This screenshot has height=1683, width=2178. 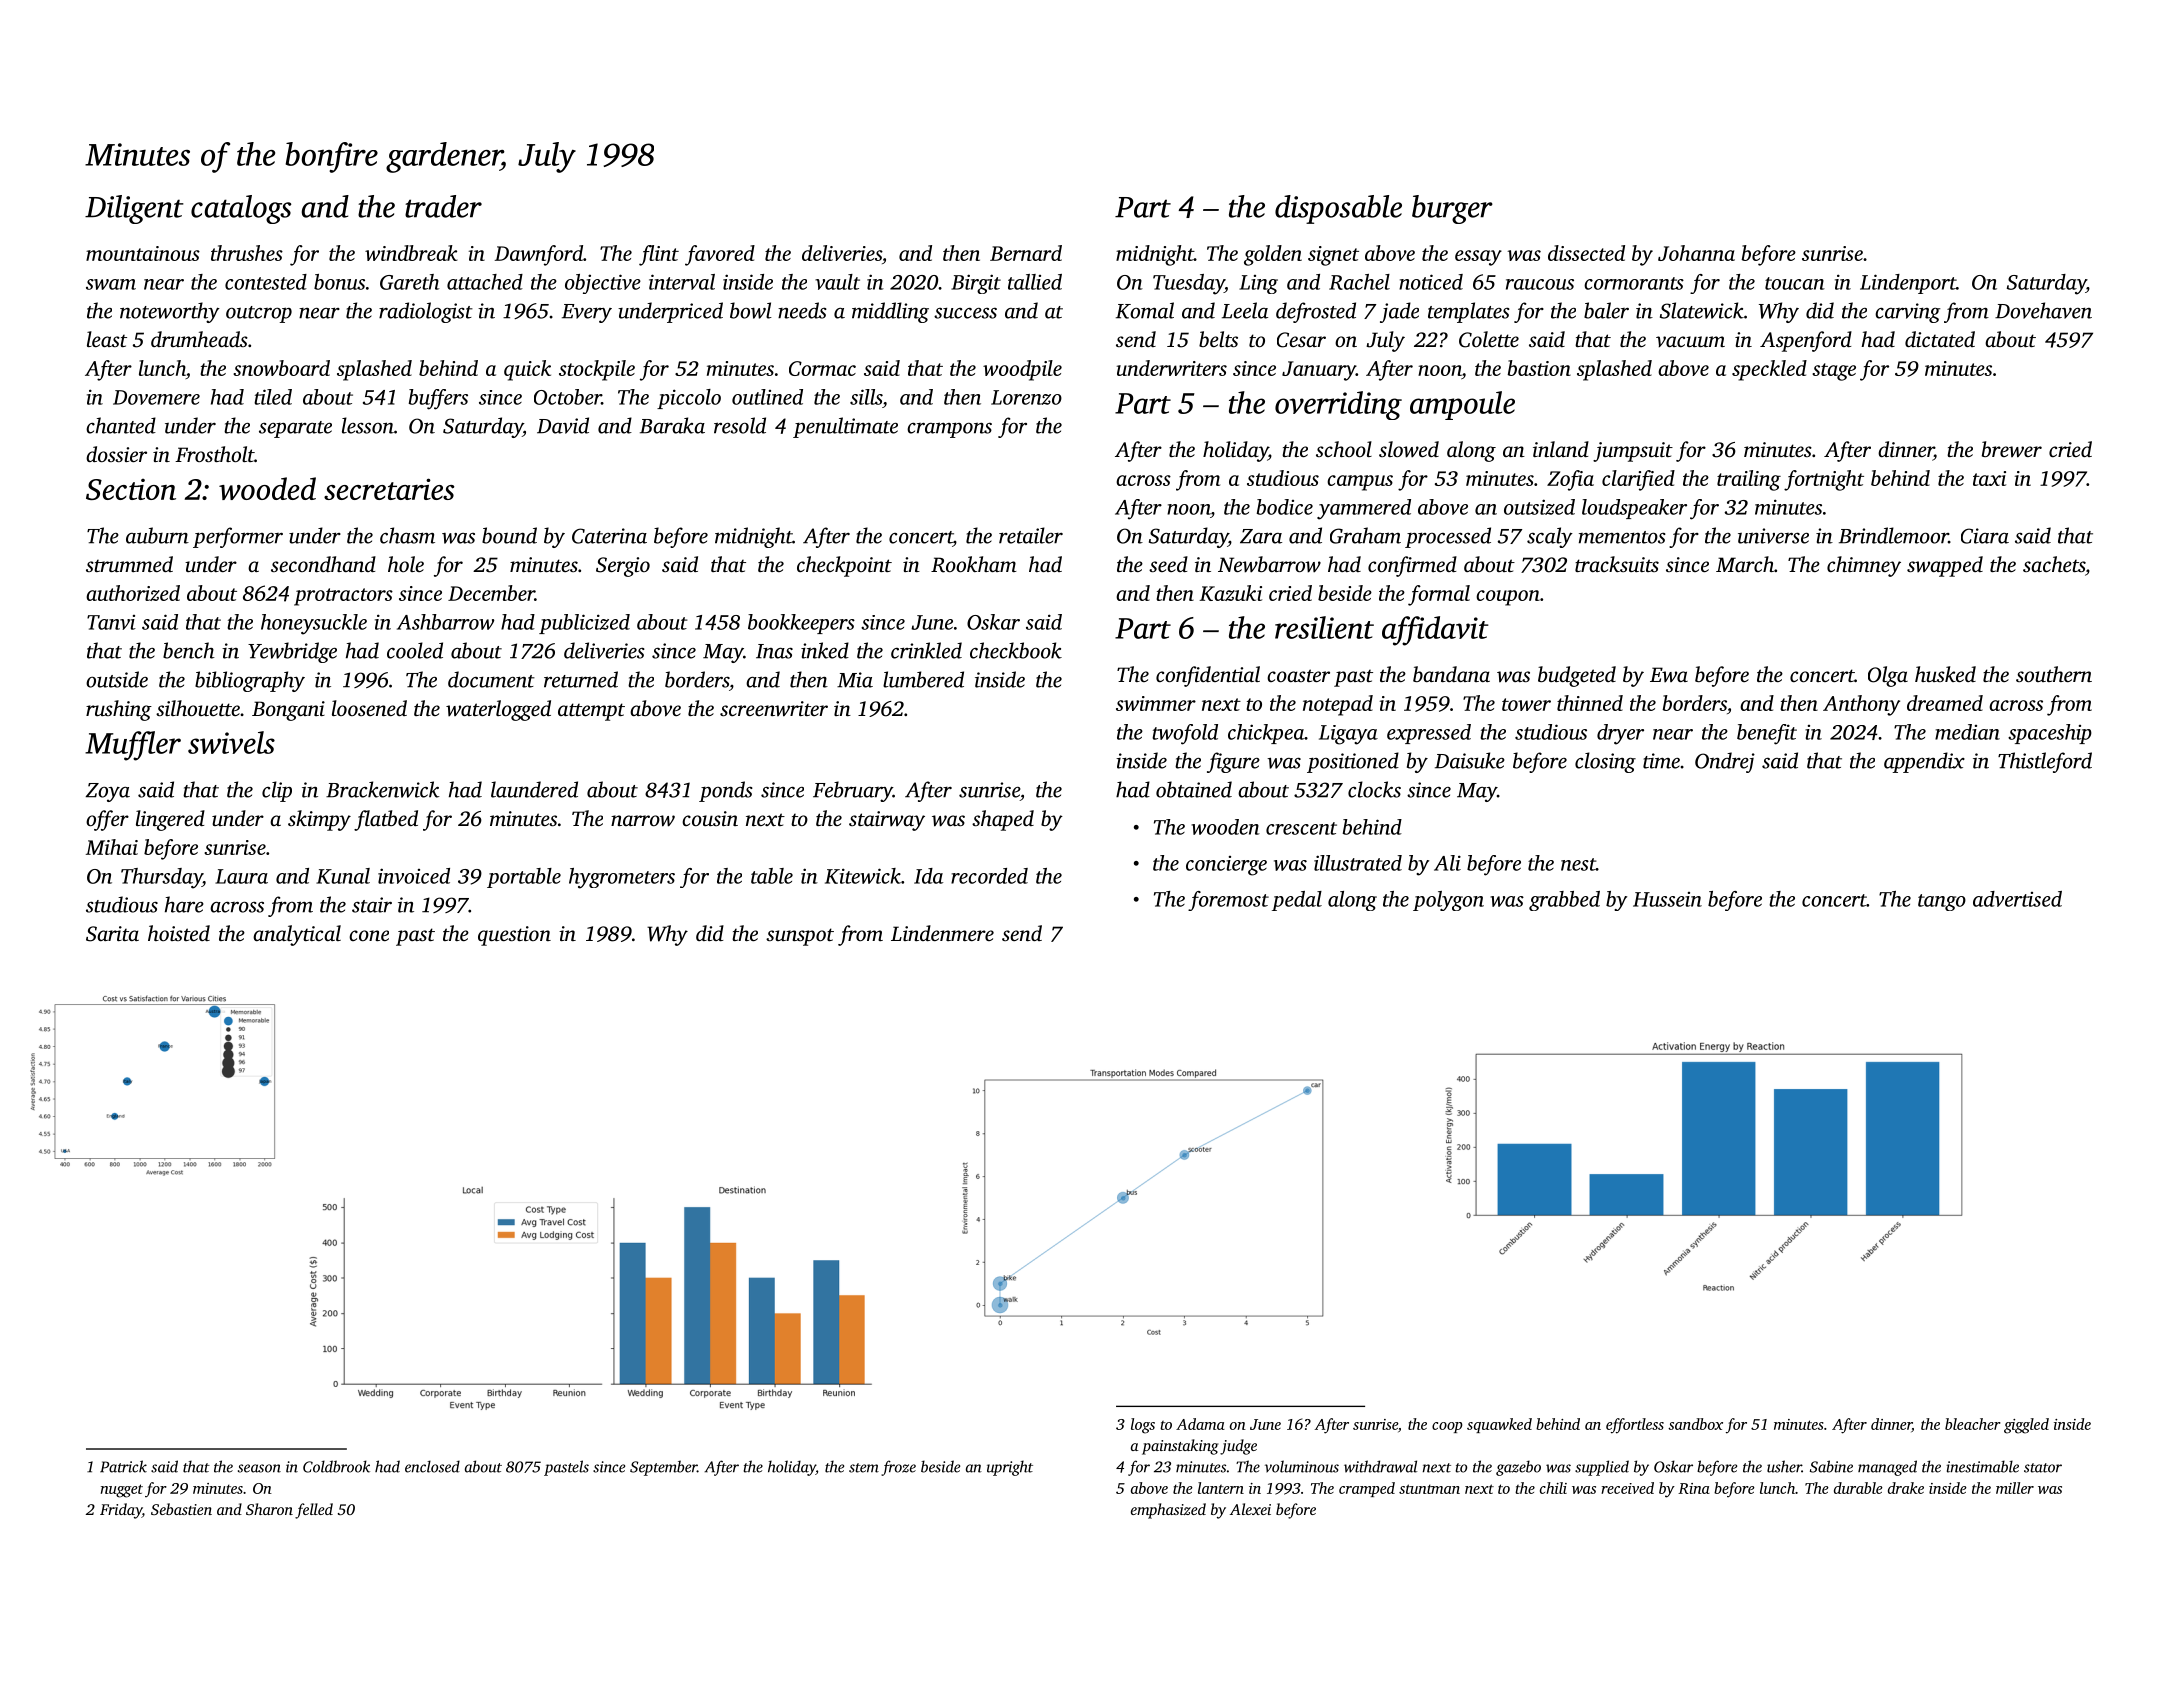 I want to click on Bernard, so click(x=1026, y=253).
